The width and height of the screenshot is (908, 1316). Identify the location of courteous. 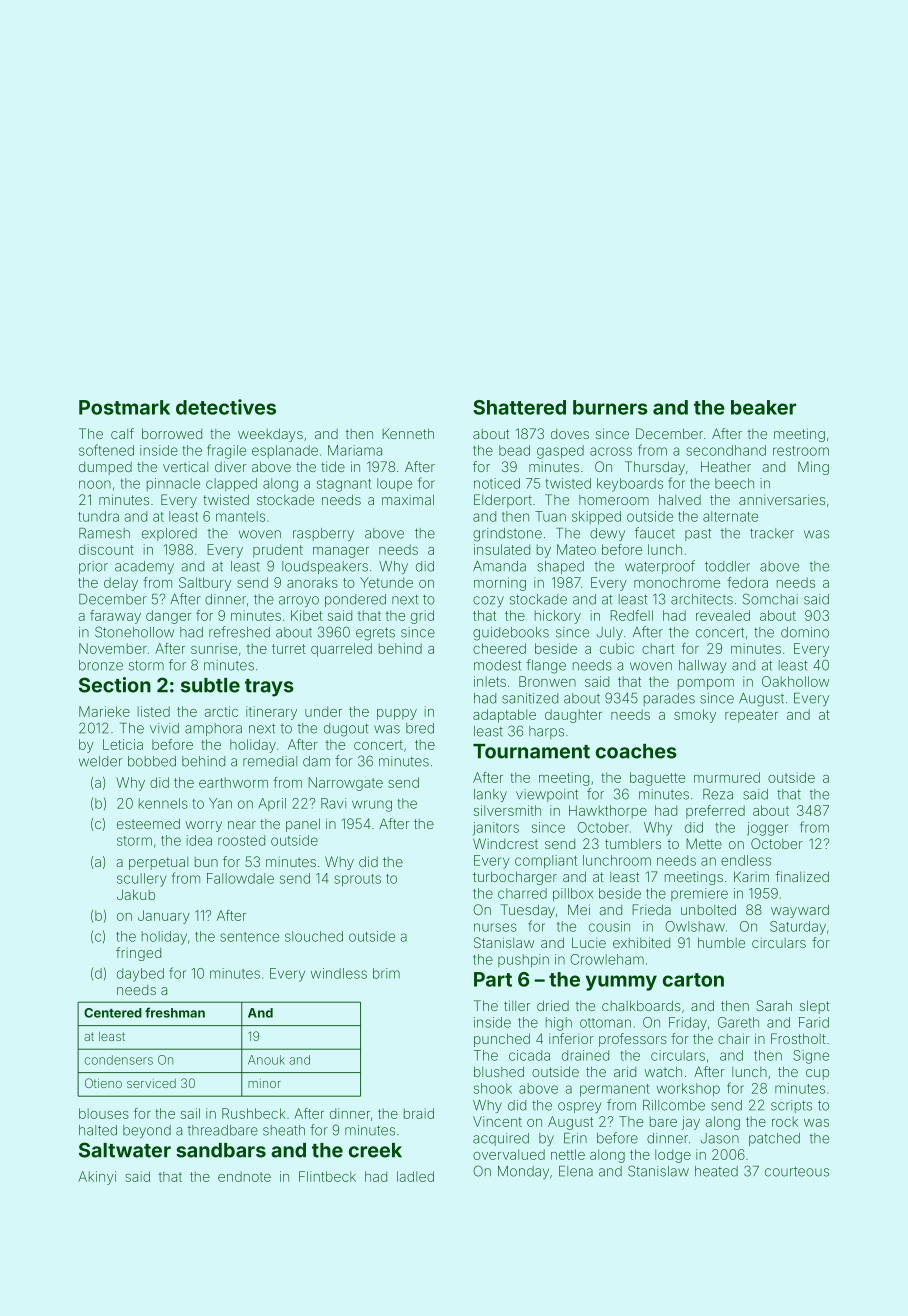
(797, 1171).
